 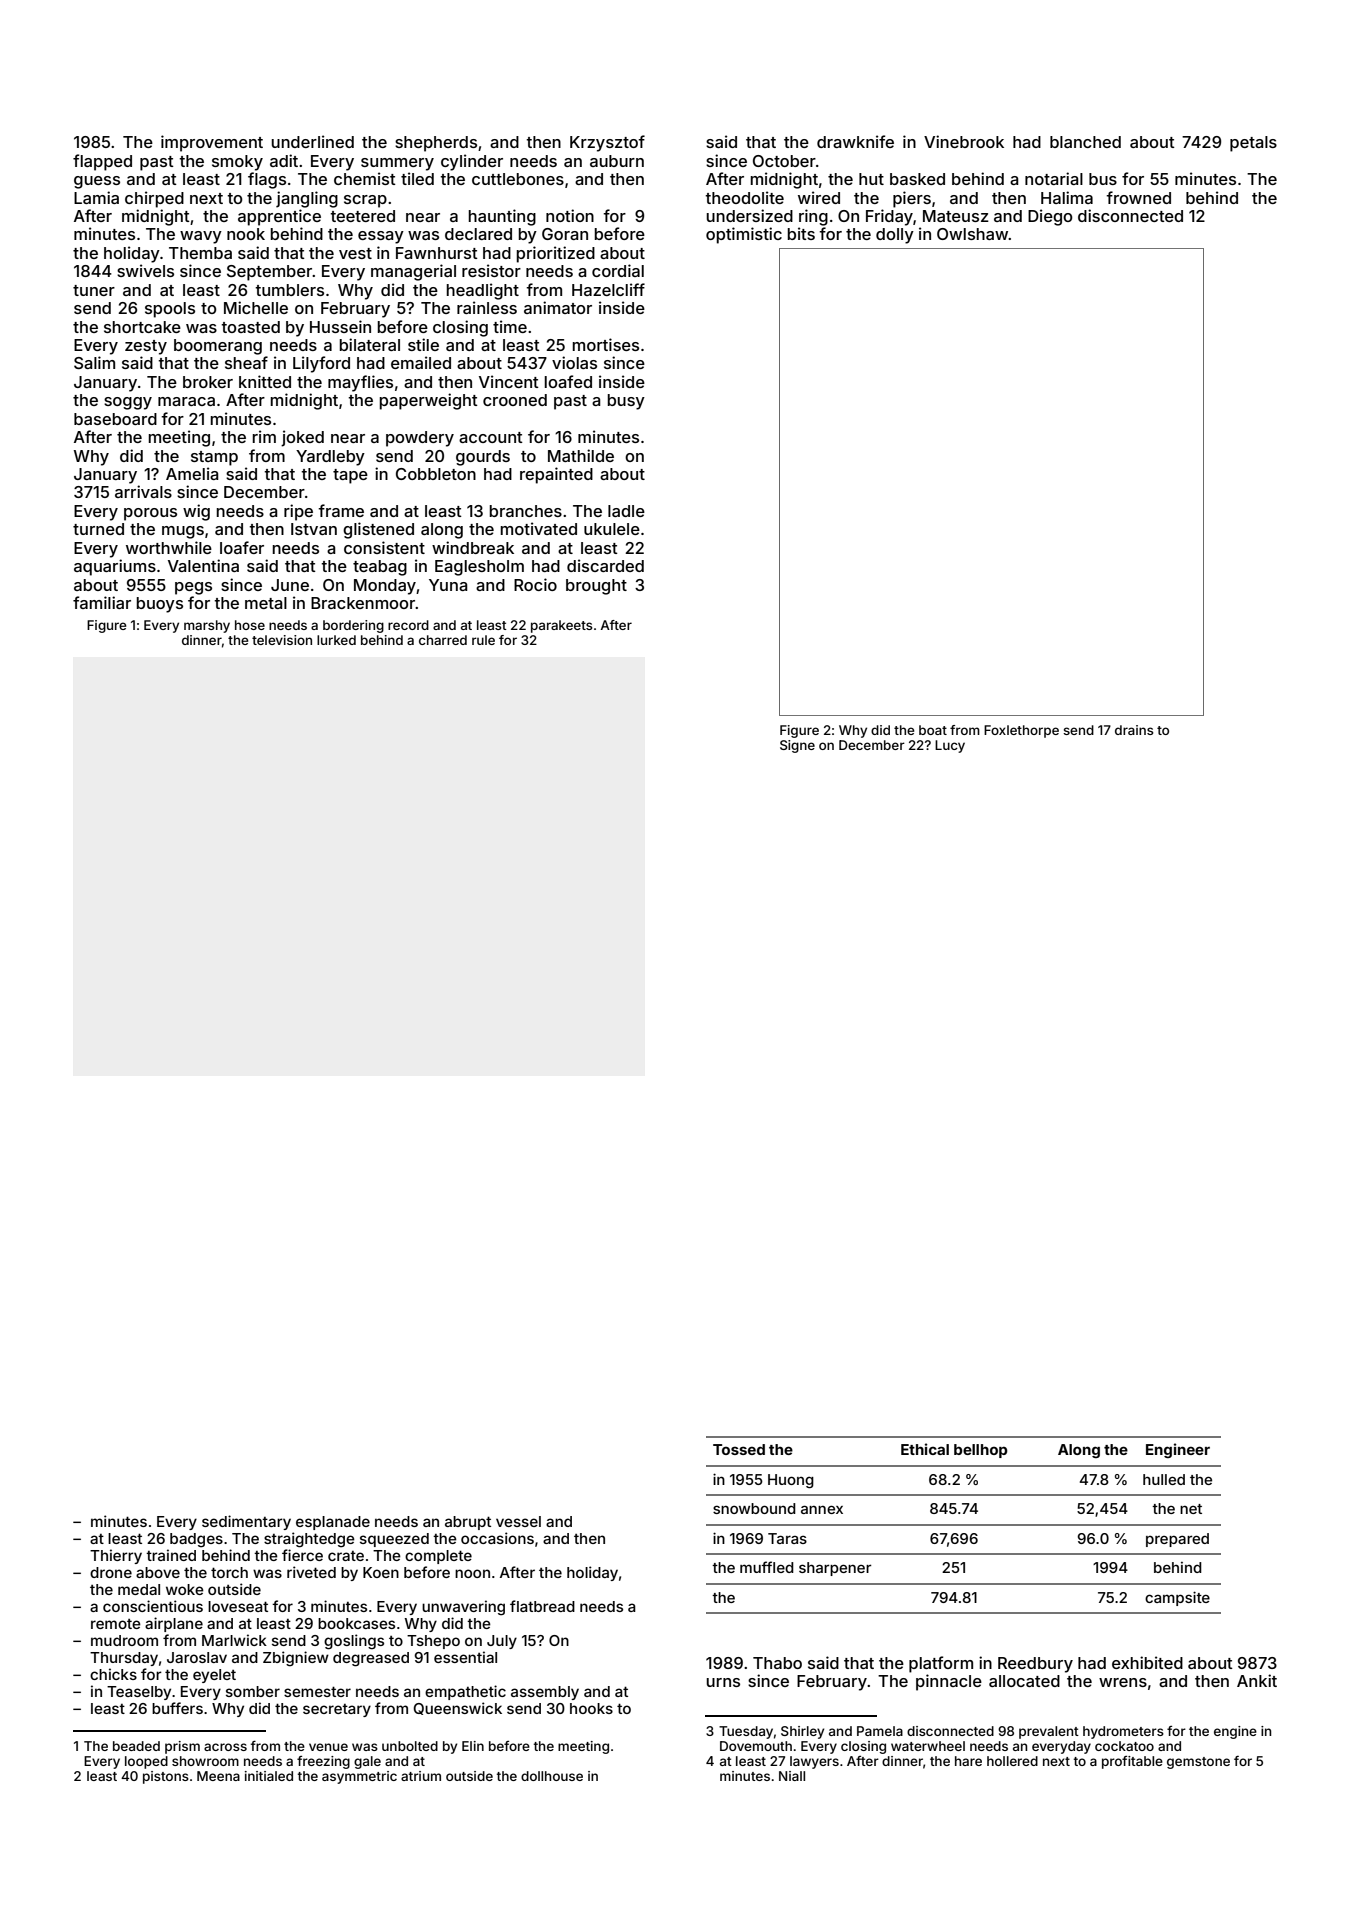 What do you see at coordinates (1253, 144) in the image?
I see `petals` at bounding box center [1253, 144].
